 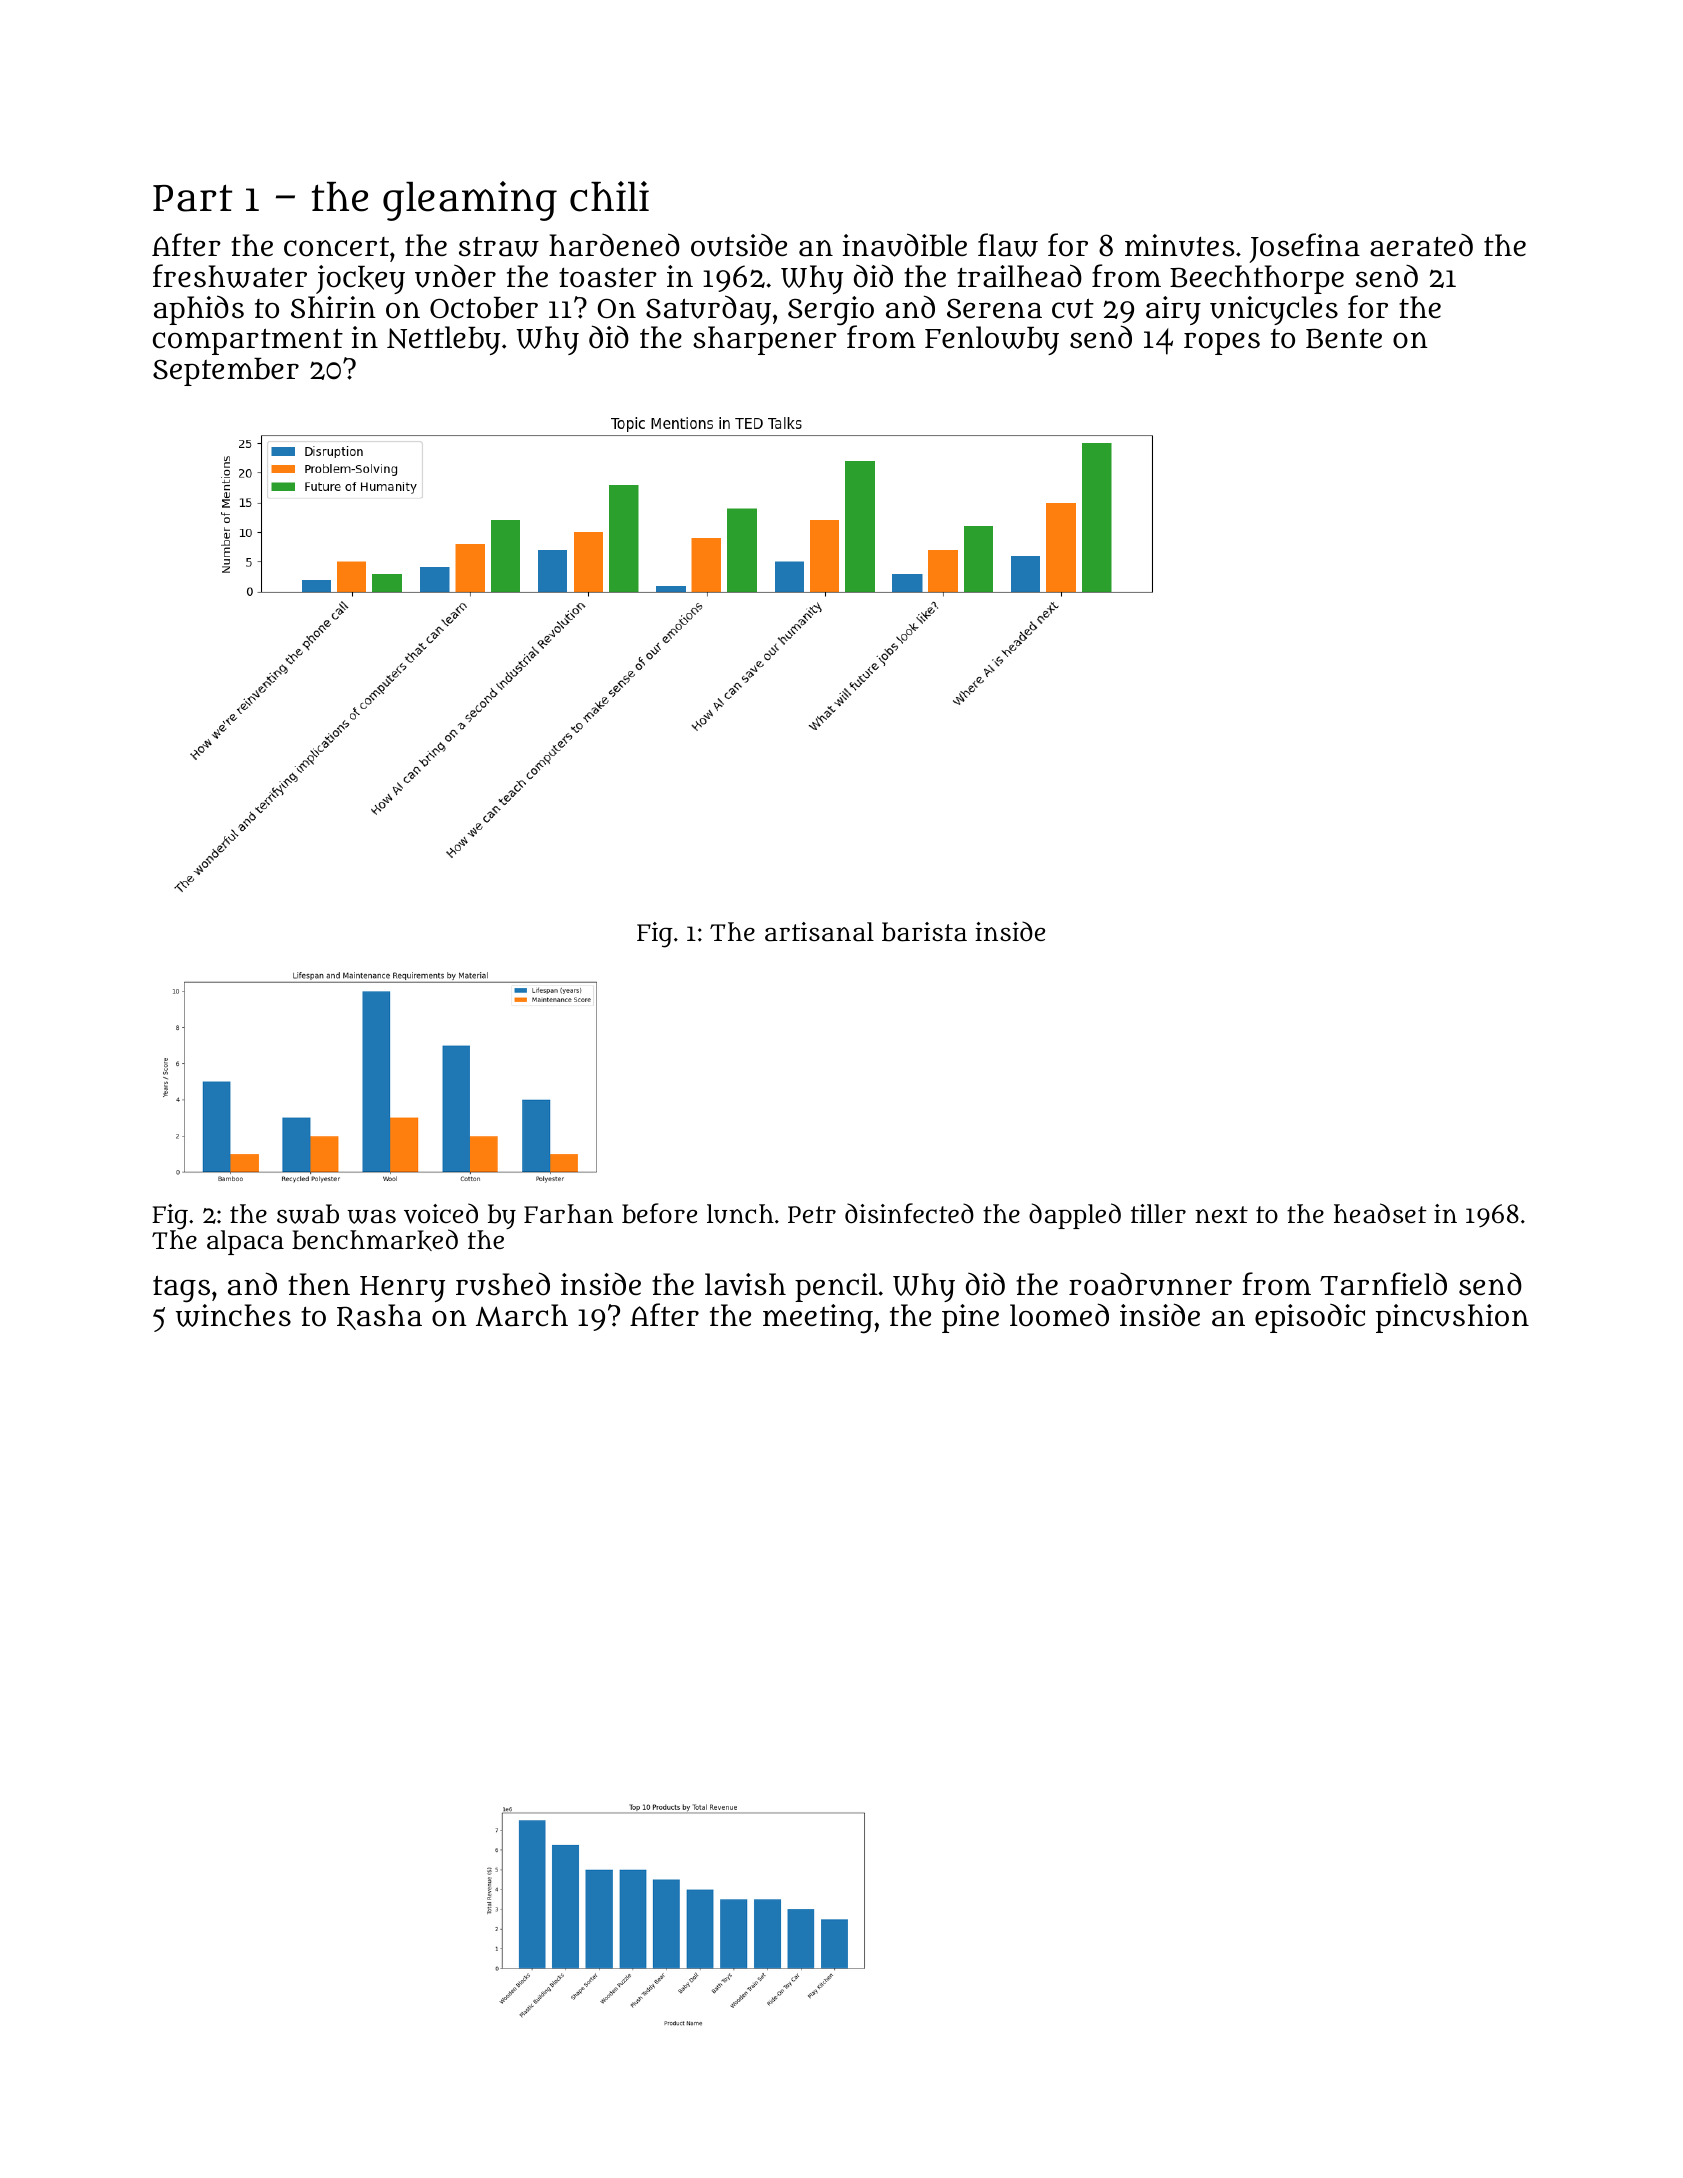 What do you see at coordinates (924, 932) in the image?
I see `barista` at bounding box center [924, 932].
